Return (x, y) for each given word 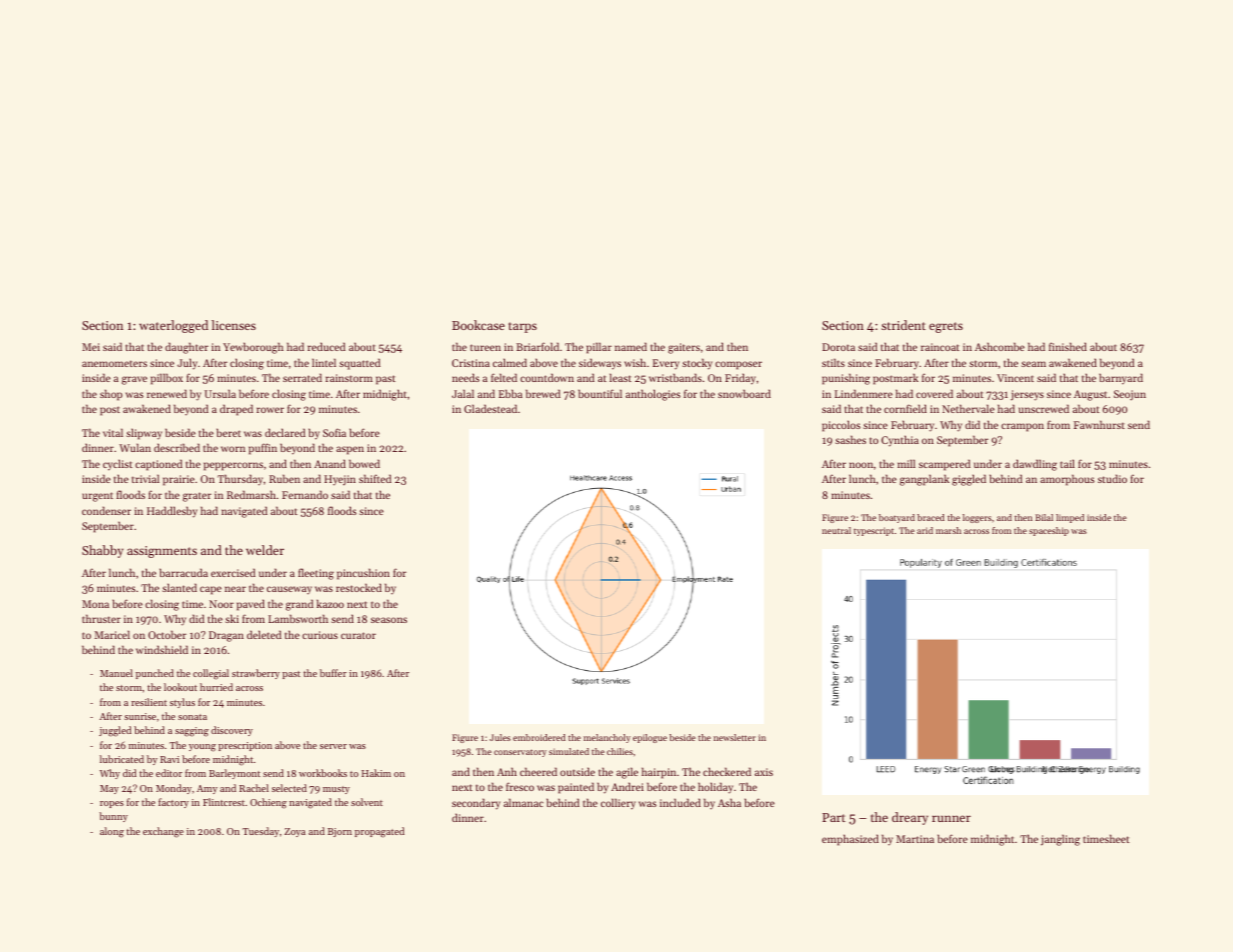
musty (336, 790)
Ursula (220, 393)
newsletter (735, 737)
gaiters (684, 348)
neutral (836, 530)
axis (764, 772)
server (333, 746)
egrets (946, 327)
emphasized (850, 840)
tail (1067, 463)
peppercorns (233, 466)
